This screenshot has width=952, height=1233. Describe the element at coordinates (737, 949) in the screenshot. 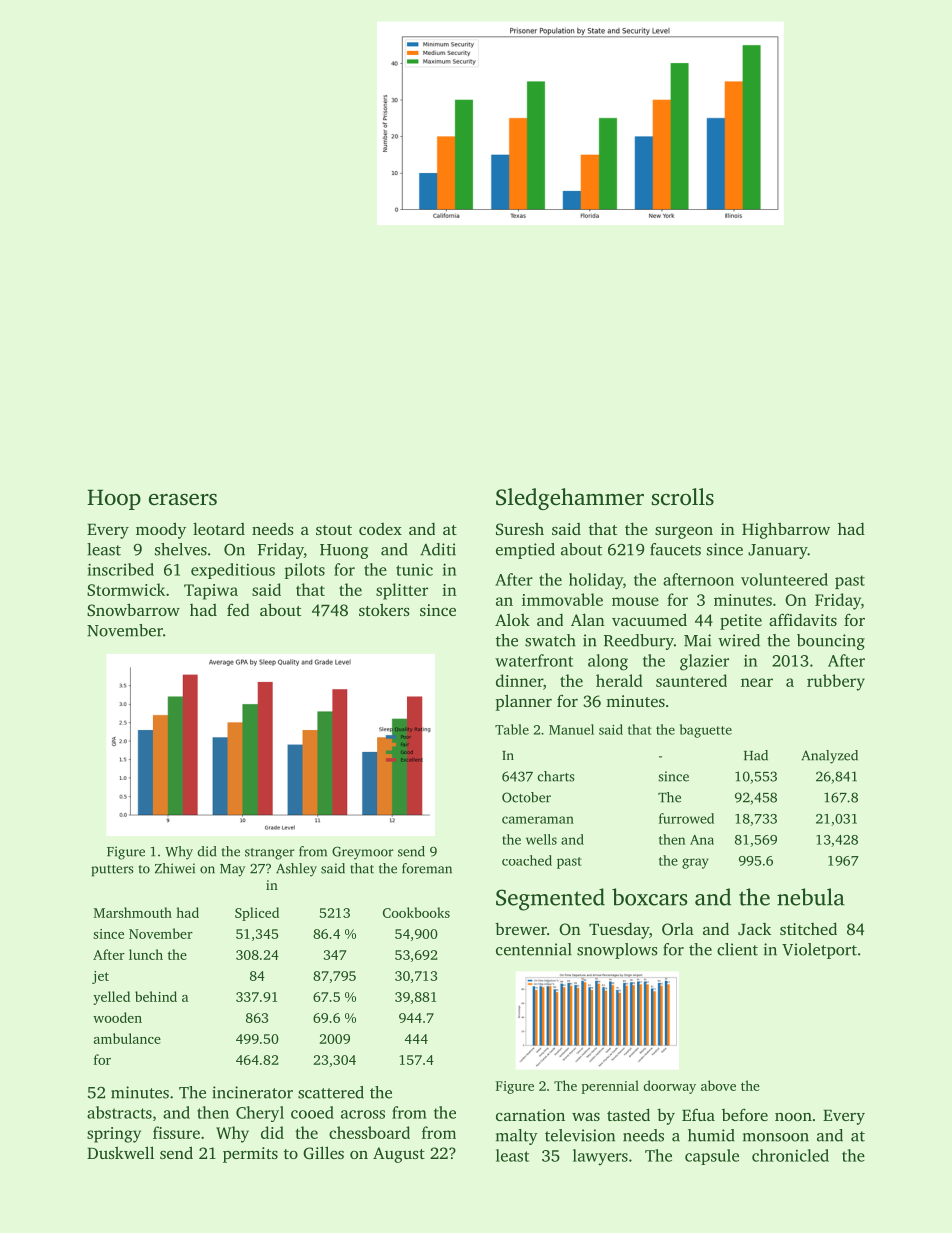

I see `client` at that location.
